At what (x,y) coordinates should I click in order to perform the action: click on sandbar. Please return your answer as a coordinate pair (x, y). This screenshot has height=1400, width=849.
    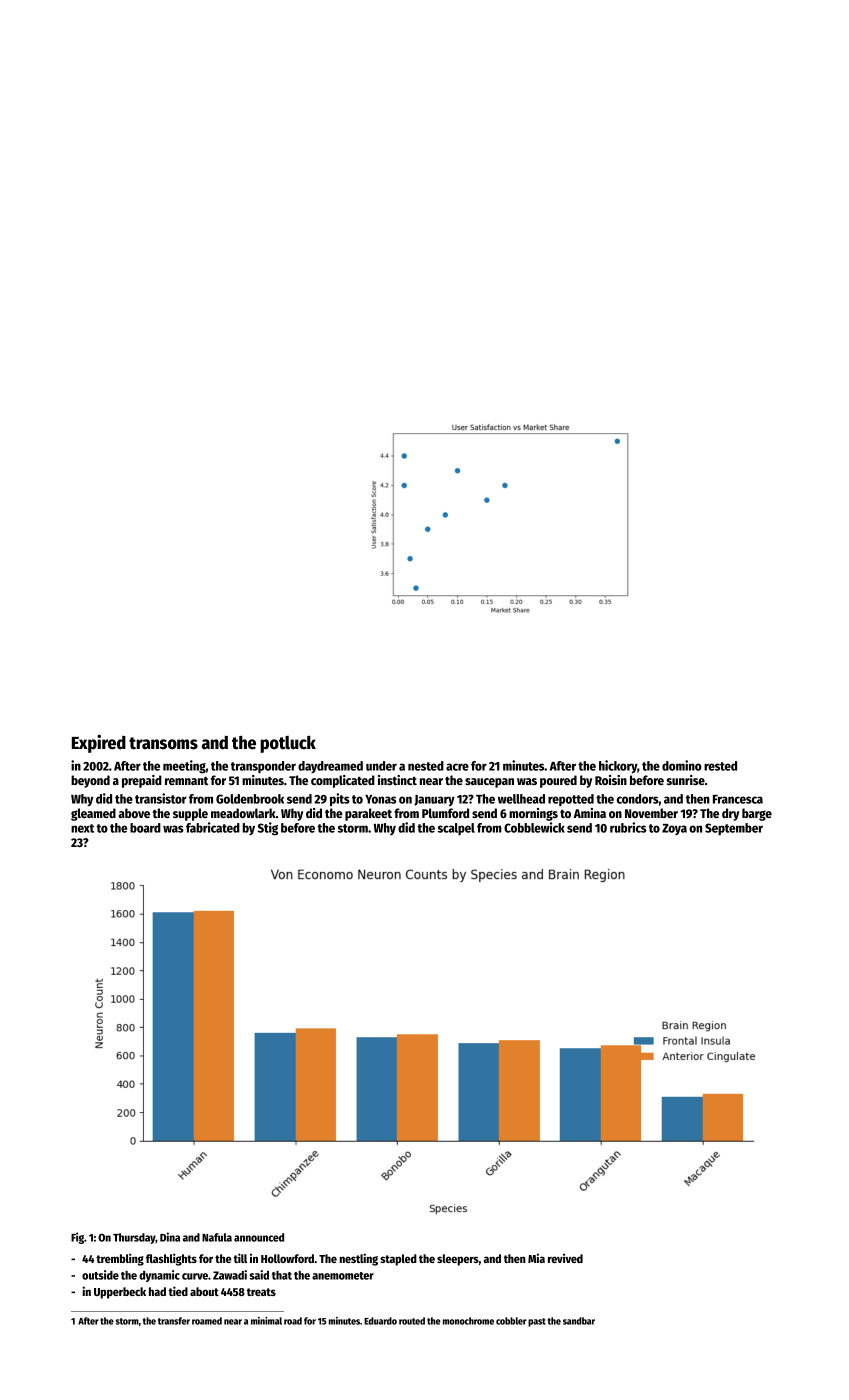
    Looking at the image, I should click on (579, 1321).
